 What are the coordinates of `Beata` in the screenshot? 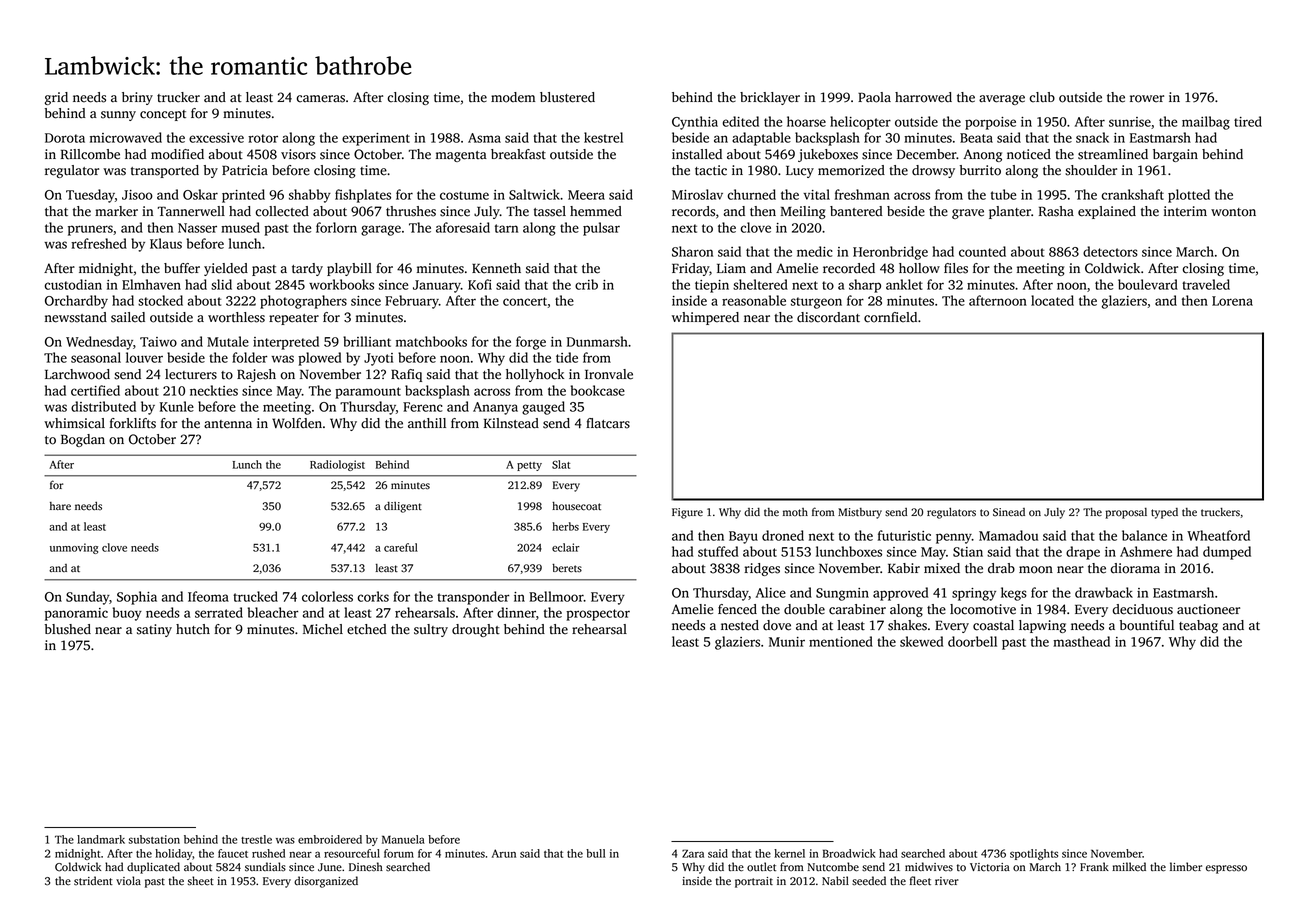 It's located at (976, 138).
